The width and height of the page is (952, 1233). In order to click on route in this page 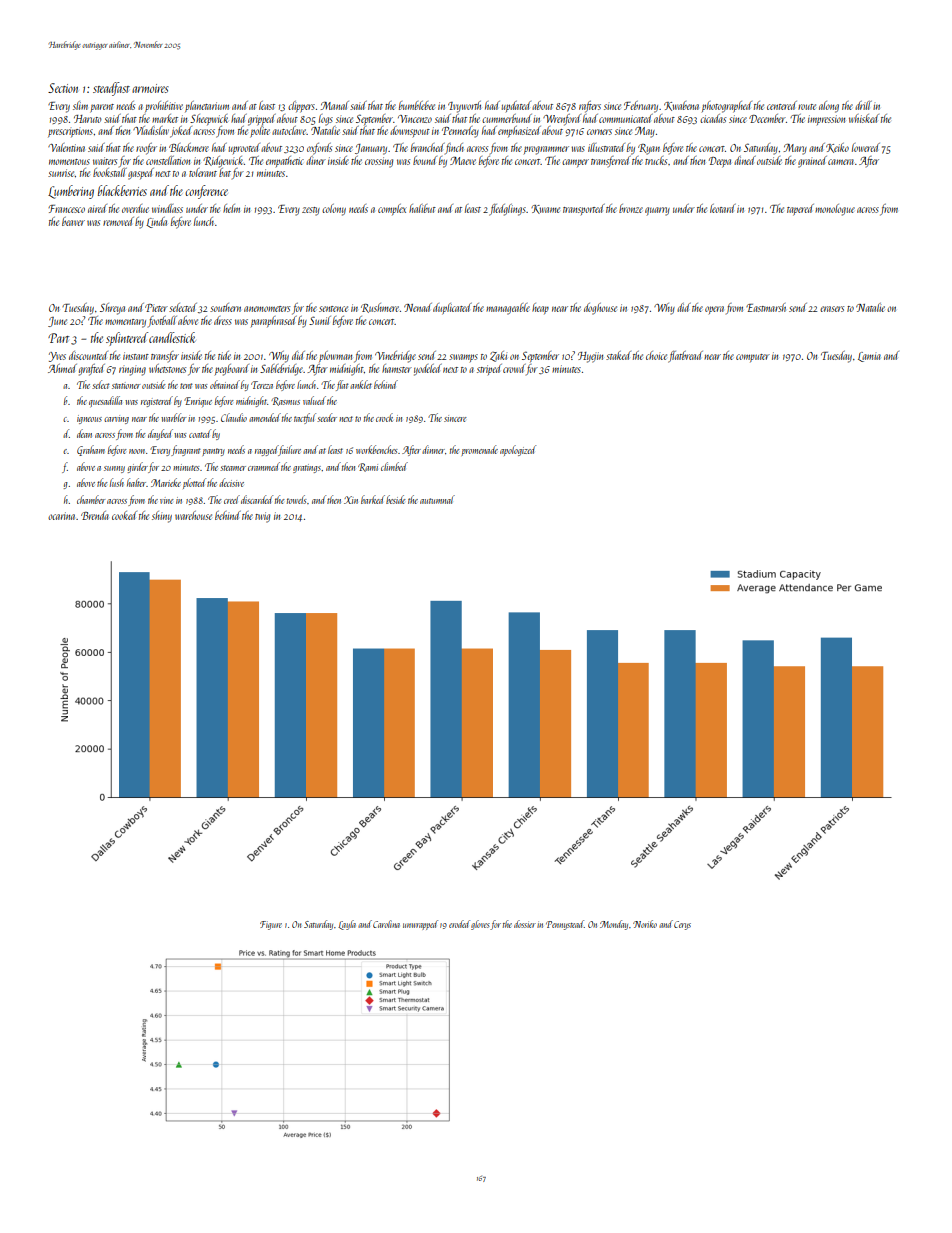, I will do `click(807, 107)`.
